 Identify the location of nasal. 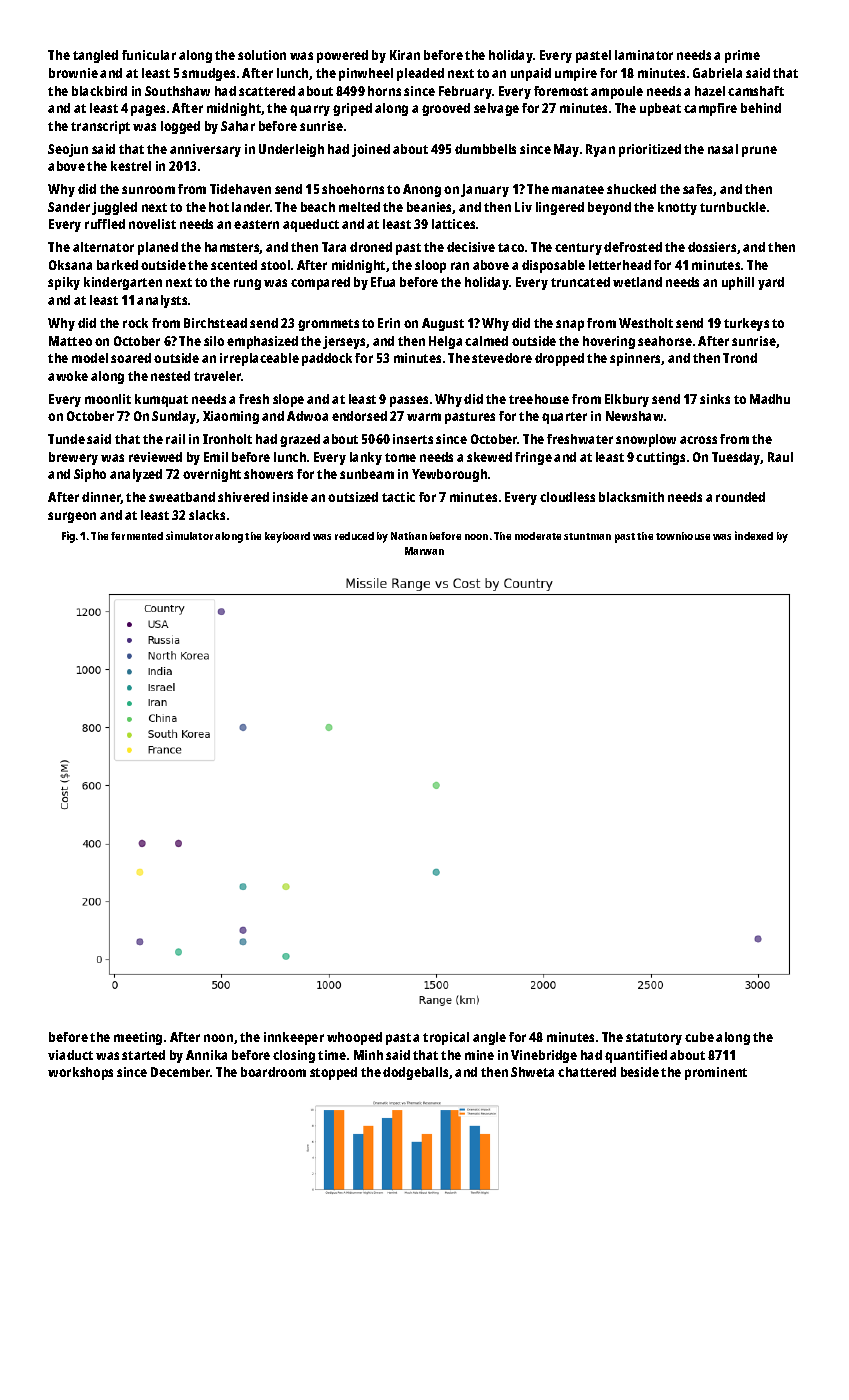
(723, 149).
